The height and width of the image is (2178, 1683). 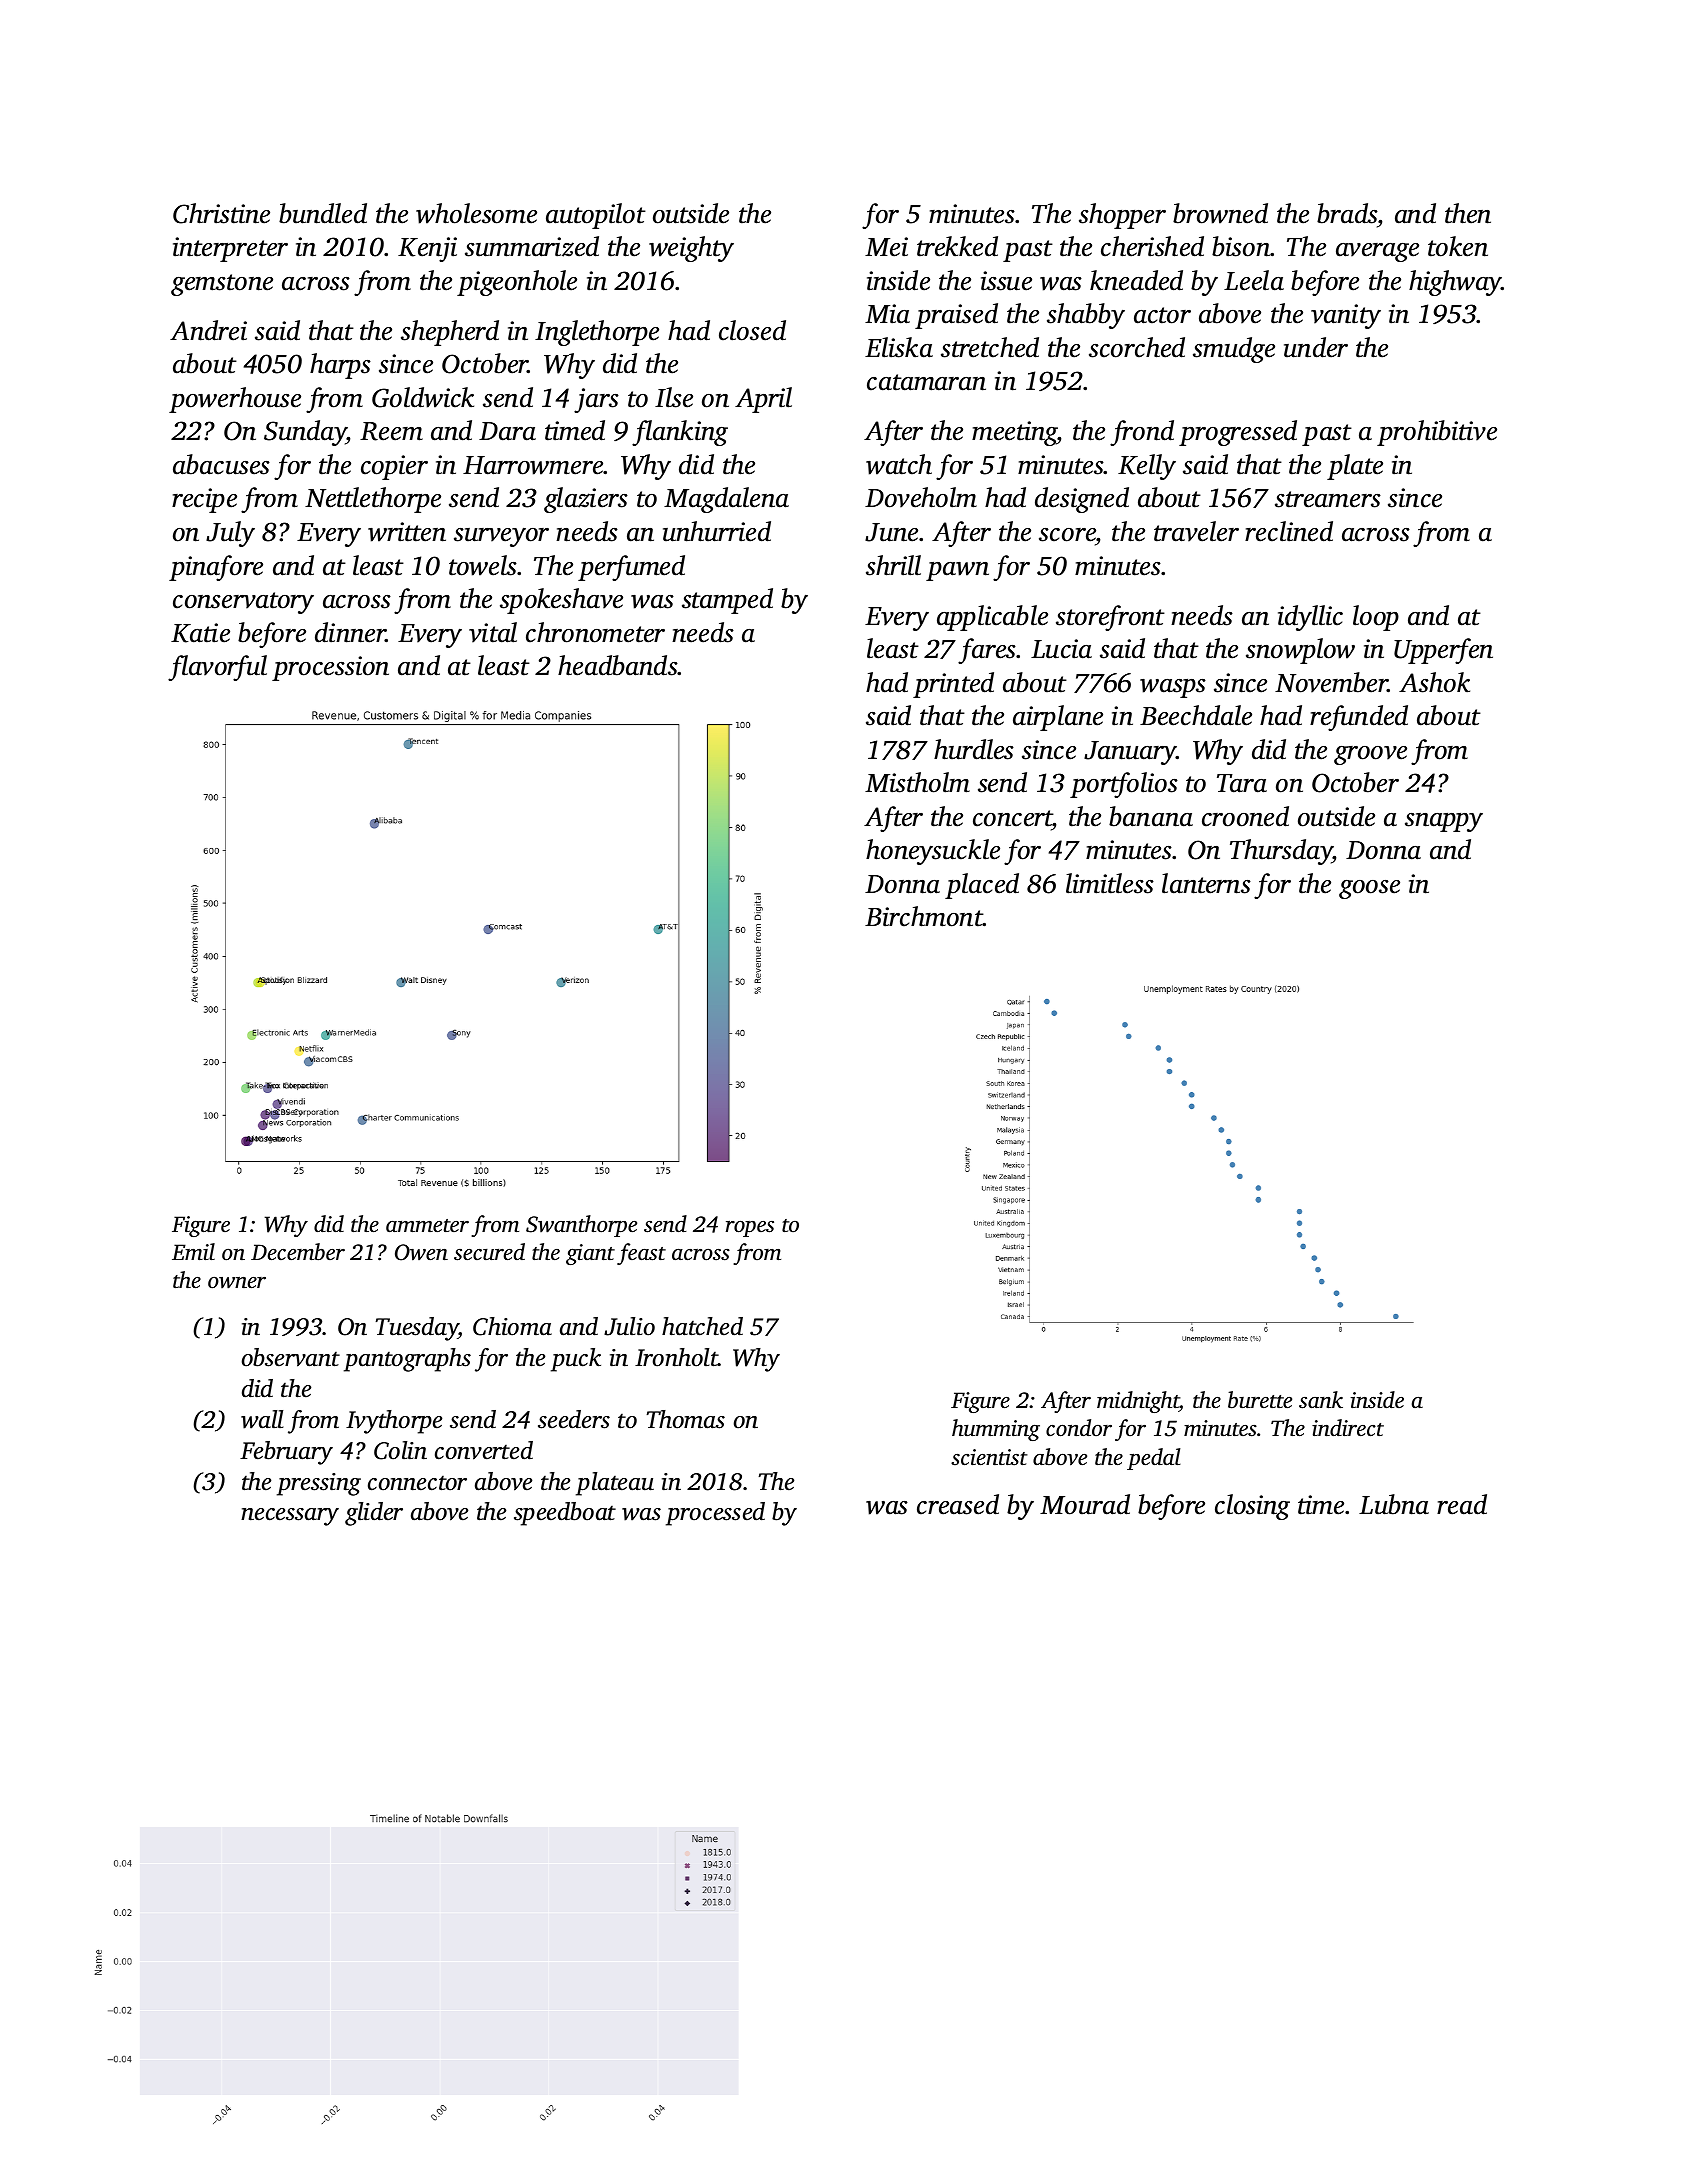 I want to click on then, so click(x=1468, y=213).
